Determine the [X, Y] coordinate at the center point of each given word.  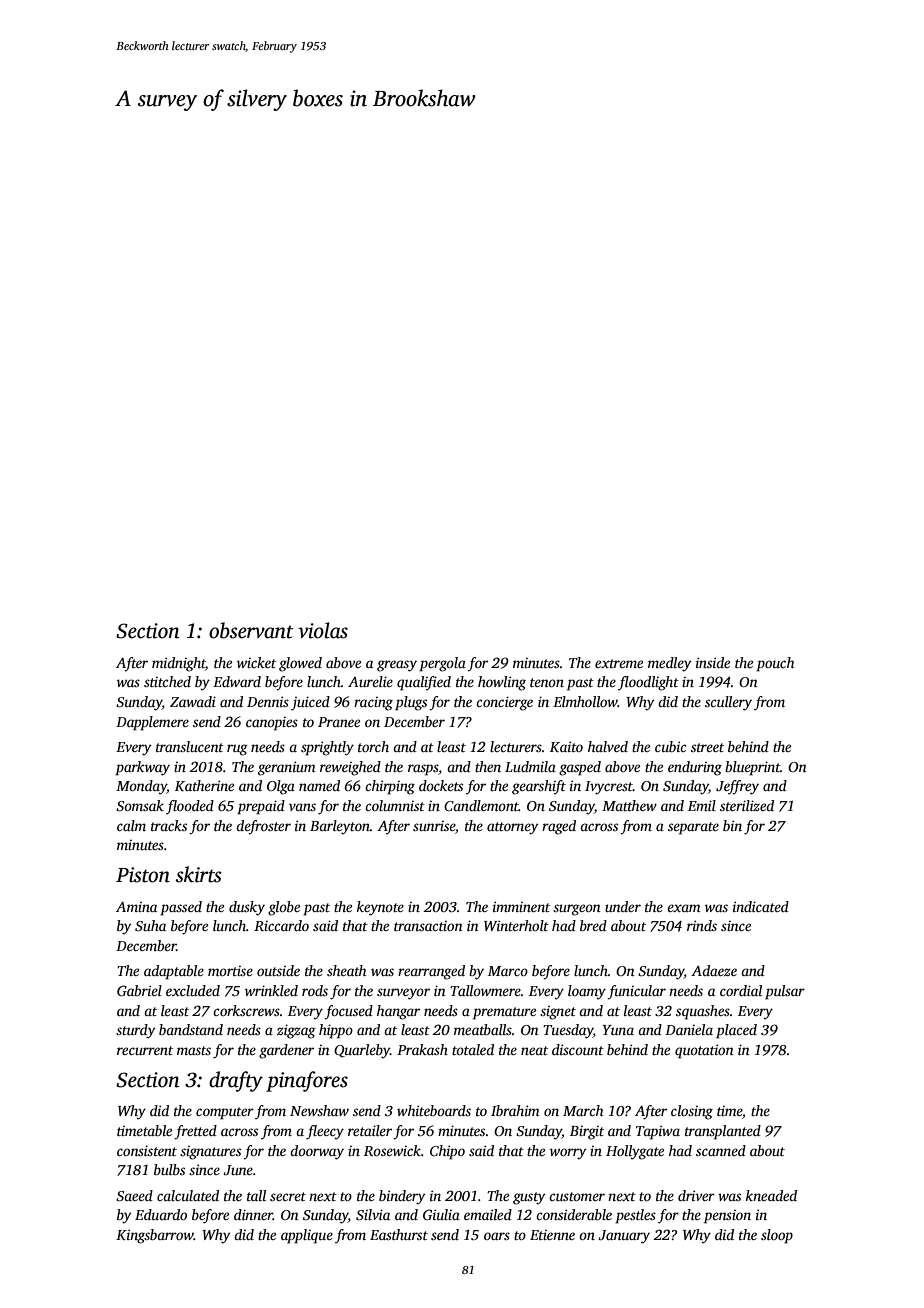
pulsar [785, 992]
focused [348, 1012]
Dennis [268, 701]
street [707, 747]
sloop [777, 1236]
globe [284, 908]
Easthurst [399, 1234]
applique [307, 1236]
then [488, 766]
